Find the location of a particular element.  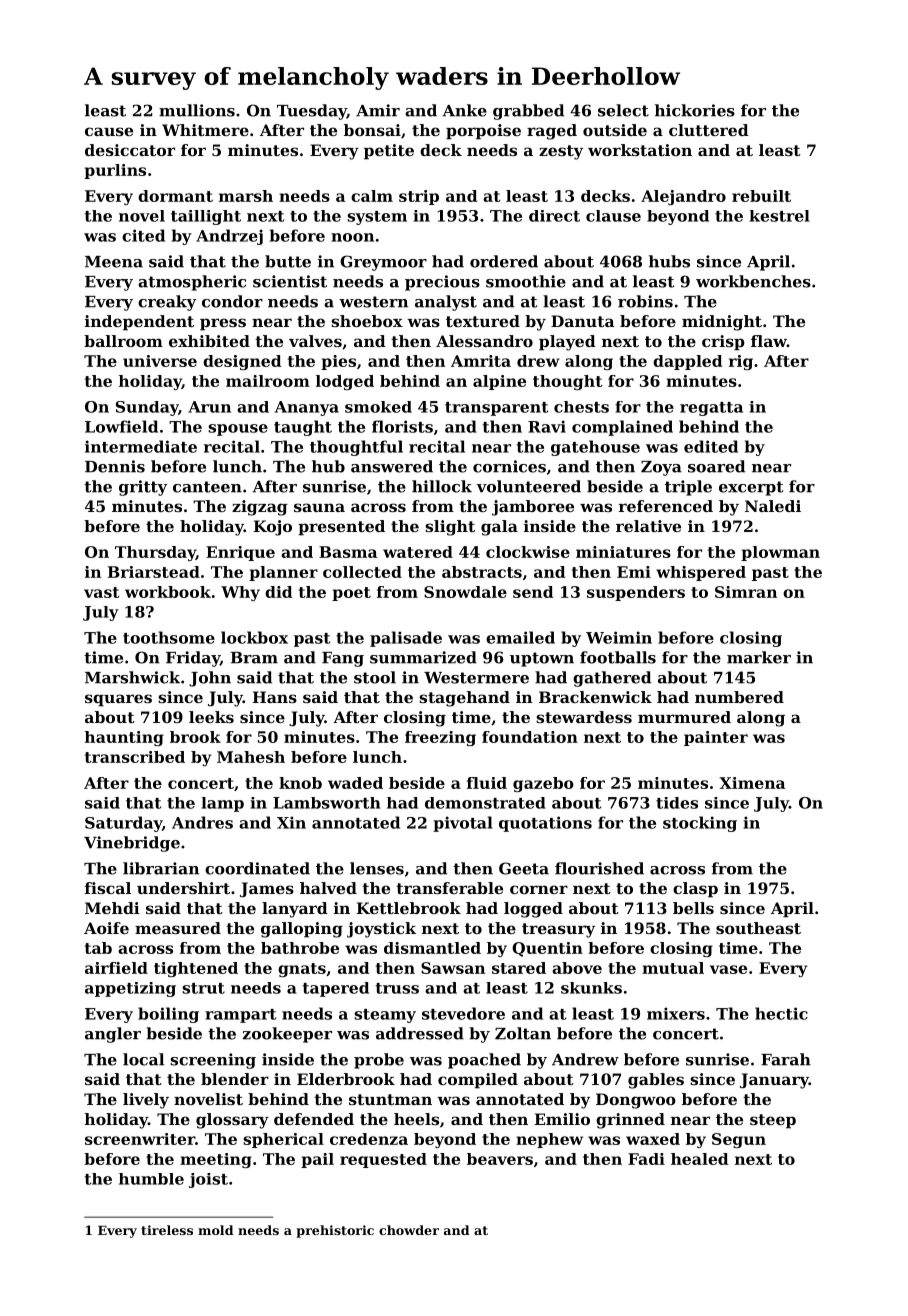

stool is located at coordinates (375, 677).
